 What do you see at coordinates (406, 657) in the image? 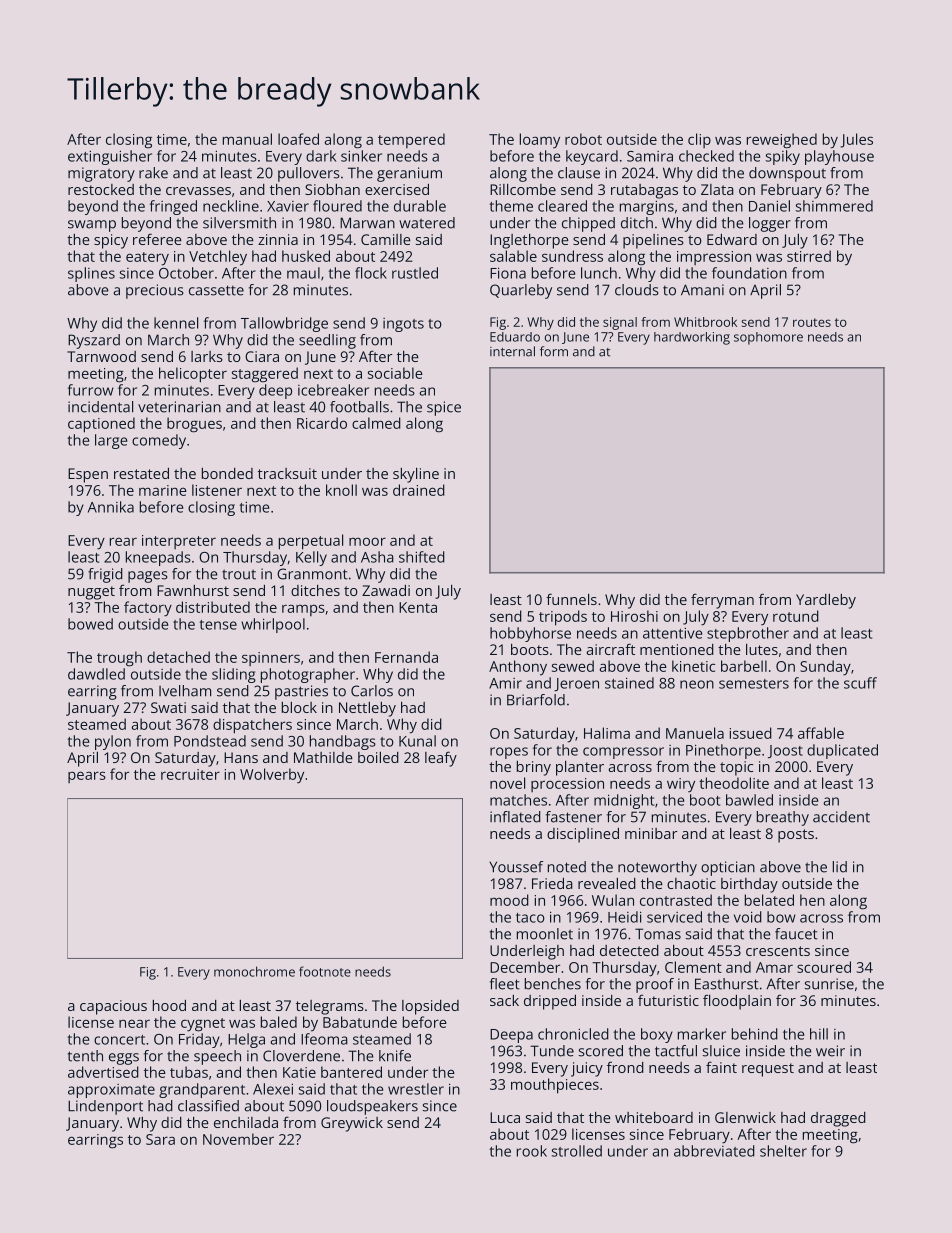
I see `Fernanda` at bounding box center [406, 657].
